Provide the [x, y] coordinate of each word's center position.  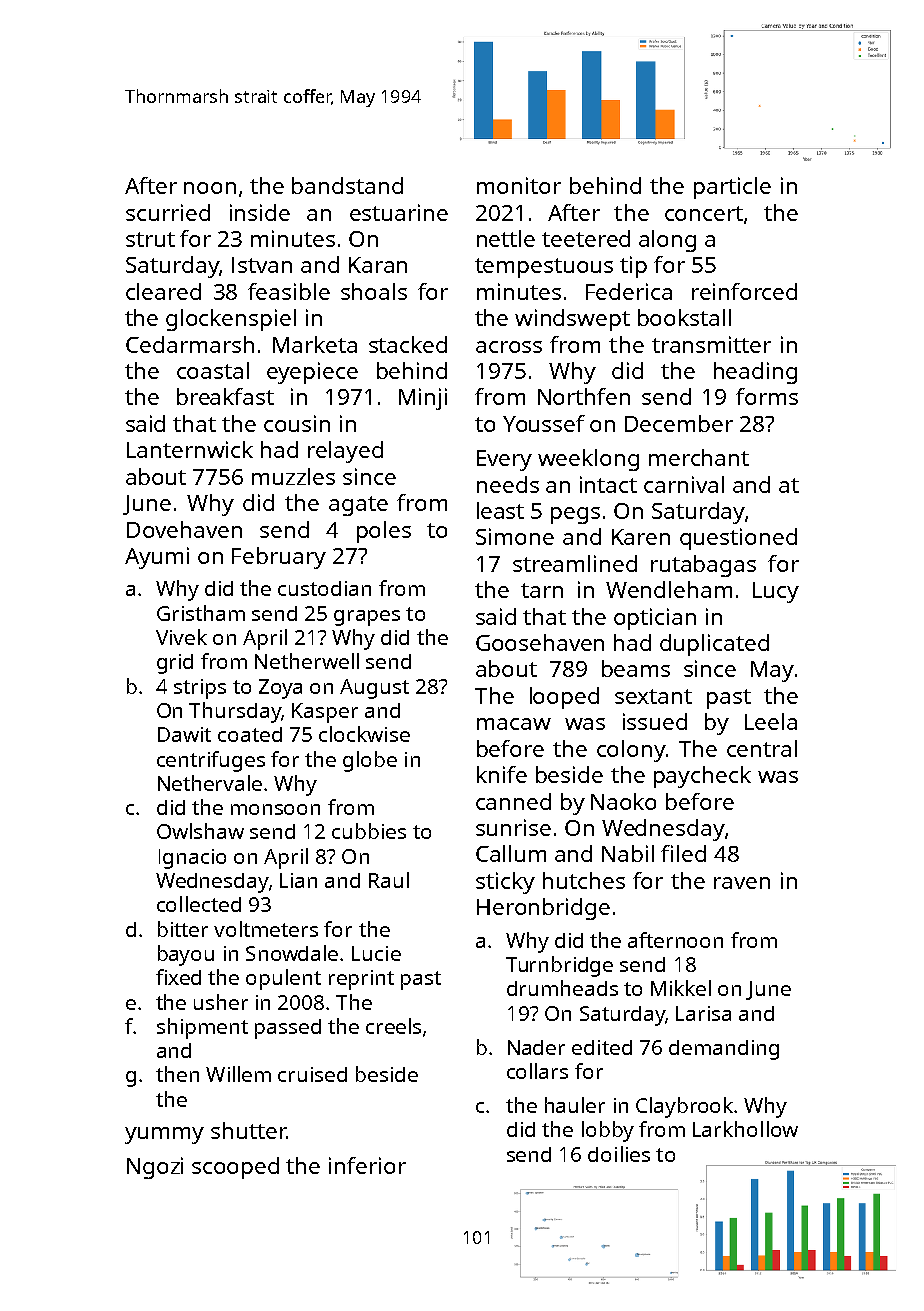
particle [732, 188]
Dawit [184, 734]
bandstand [347, 185]
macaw [514, 724]
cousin [297, 423]
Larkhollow [745, 1129]
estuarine [399, 212]
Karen [641, 537]
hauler [575, 1105]
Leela [771, 721]
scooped [235, 1168]
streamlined [575, 563]
